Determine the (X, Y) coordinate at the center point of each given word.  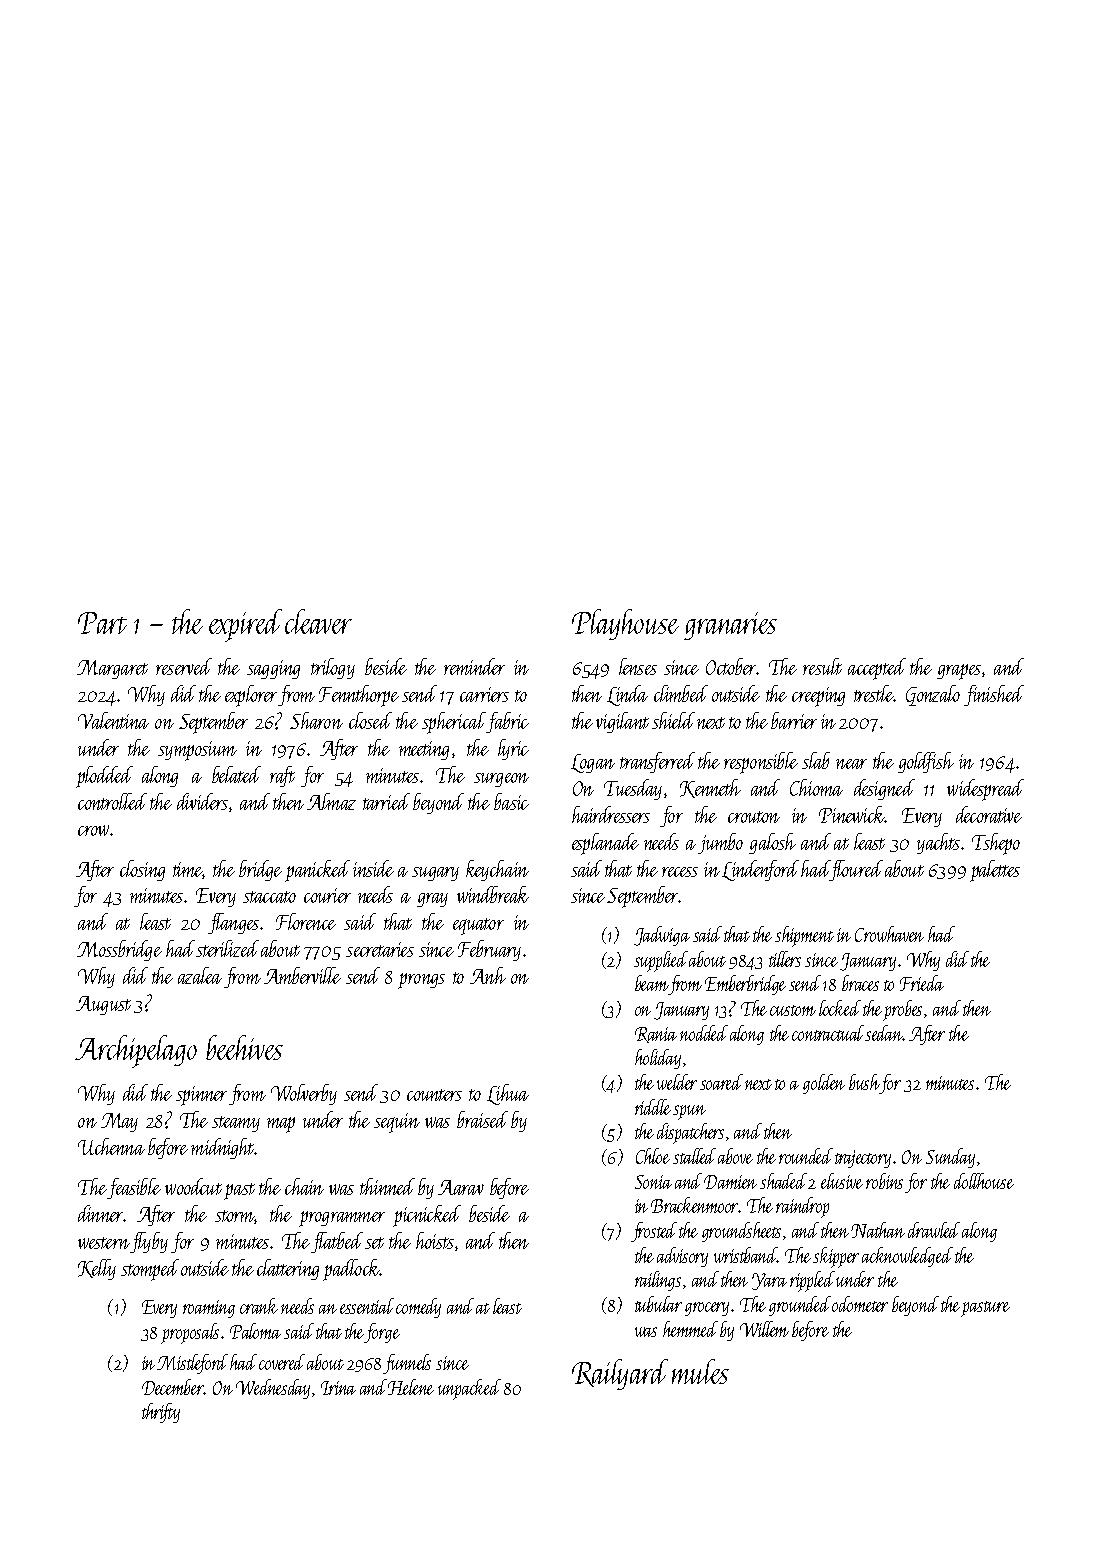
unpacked (469, 1389)
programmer (342, 1219)
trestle (874, 693)
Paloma (255, 1331)
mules (700, 1371)
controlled (112, 801)
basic (511, 801)
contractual (829, 1033)
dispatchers (690, 1133)
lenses (638, 666)
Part (102, 623)
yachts (938, 843)
